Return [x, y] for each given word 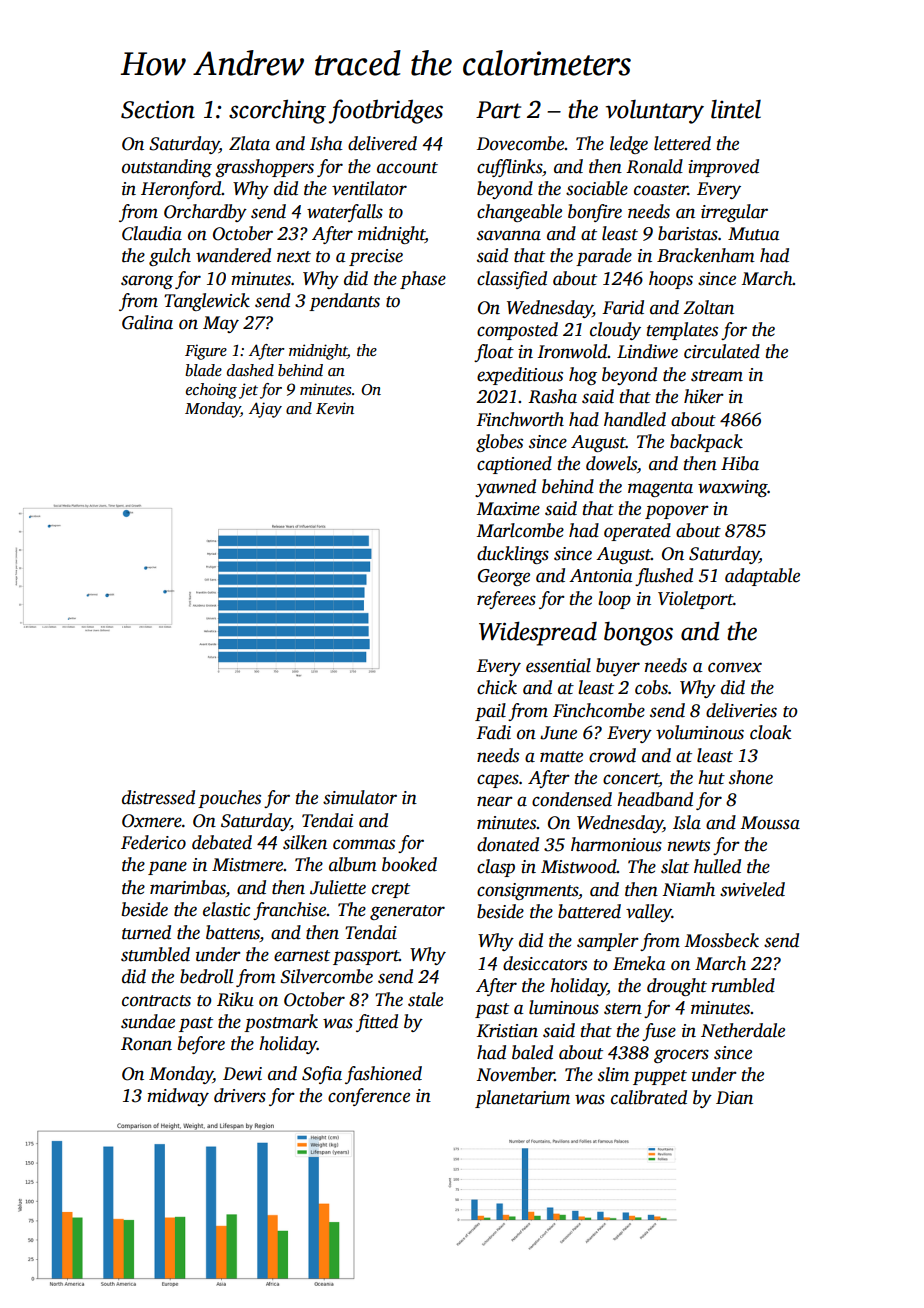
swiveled [752, 889]
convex [735, 667]
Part [498, 110]
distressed [158, 797]
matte [561, 757]
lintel [736, 109]
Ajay [265, 410]
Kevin [335, 408]
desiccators [545, 963]
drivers [240, 1095]
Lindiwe [647, 351]
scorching [277, 111]
